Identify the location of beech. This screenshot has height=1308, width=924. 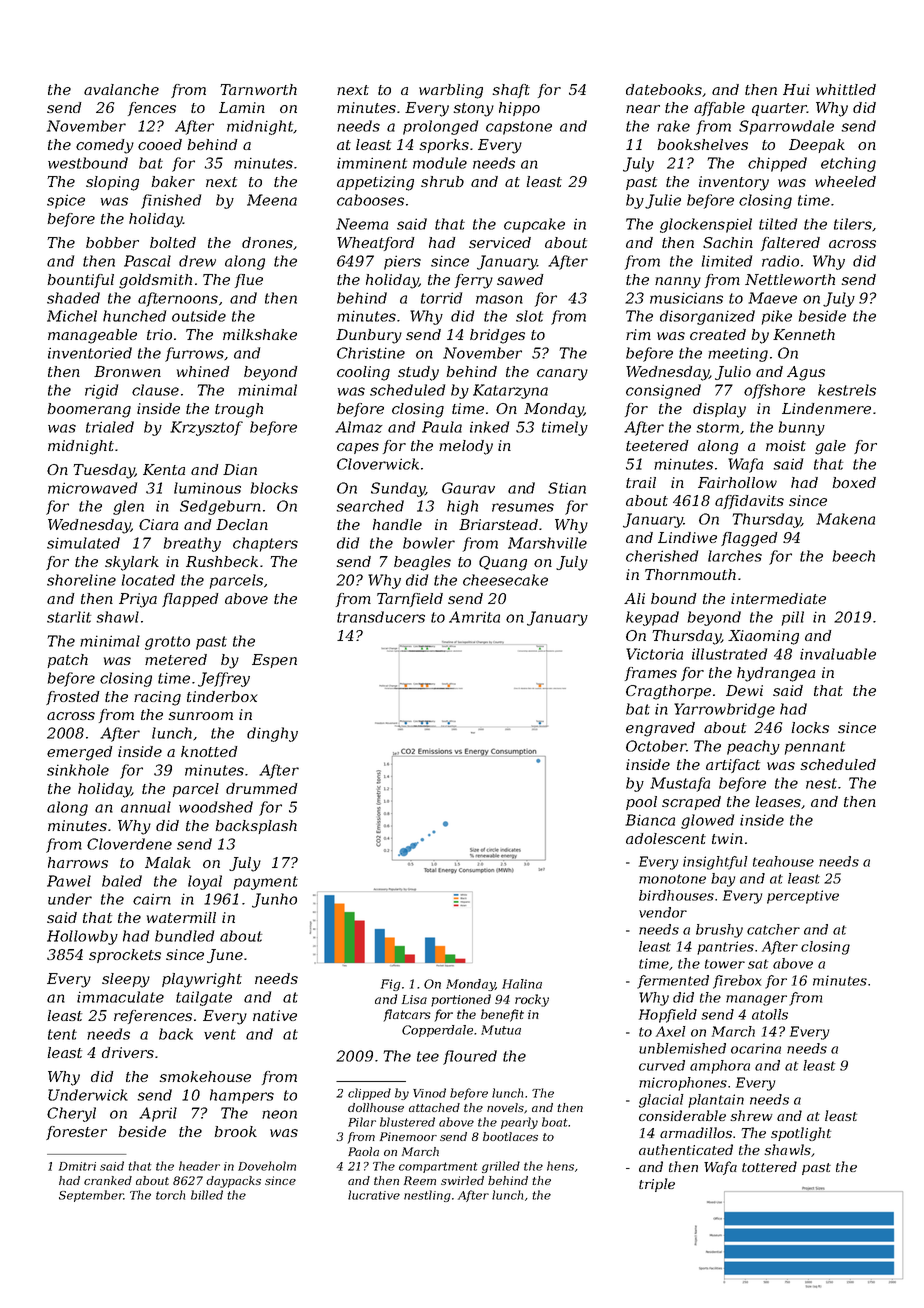
(854, 556).
